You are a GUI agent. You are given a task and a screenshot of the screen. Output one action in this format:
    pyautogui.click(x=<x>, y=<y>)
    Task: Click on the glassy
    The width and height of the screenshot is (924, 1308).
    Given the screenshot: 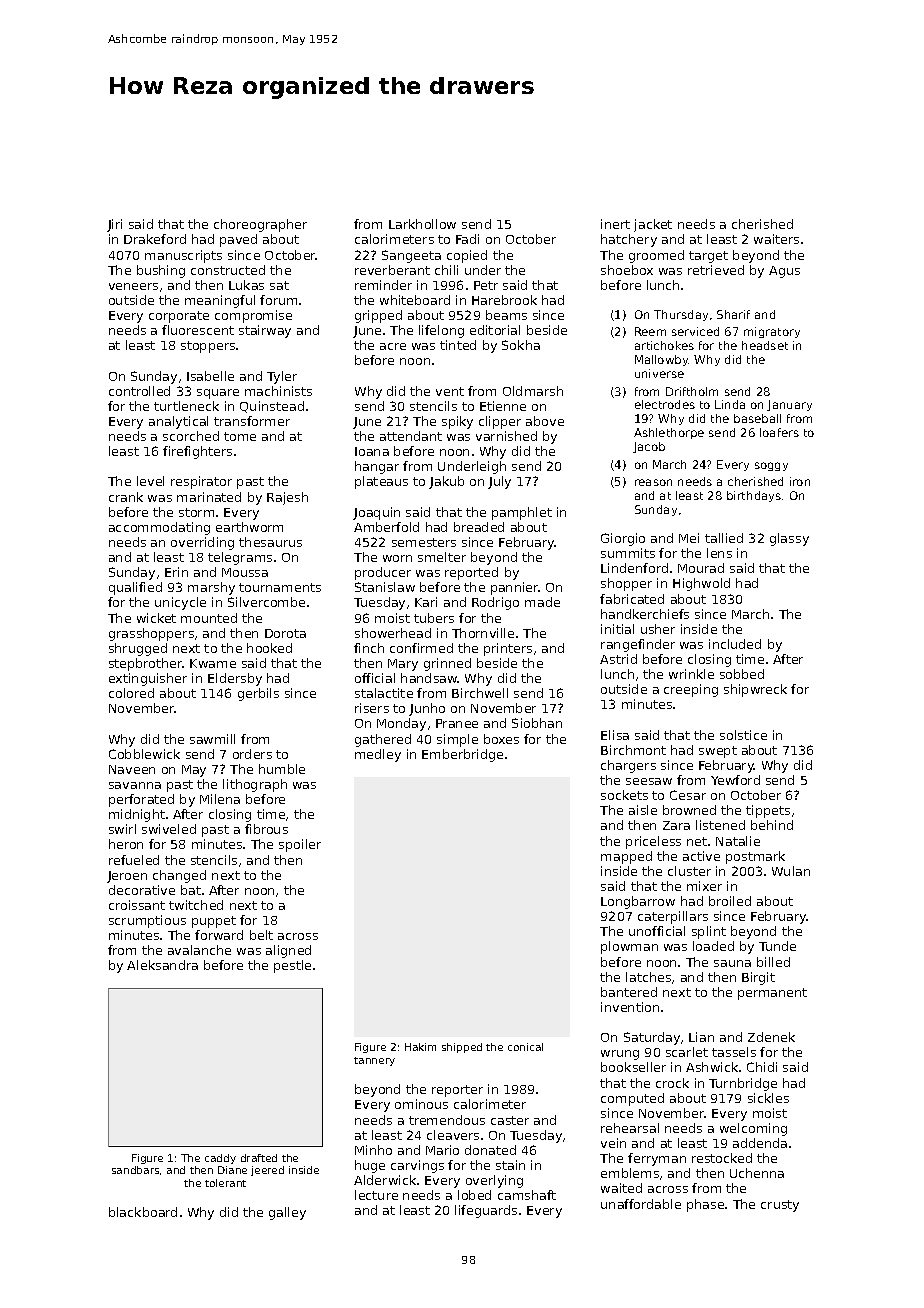 What is the action you would take?
    pyautogui.click(x=789, y=539)
